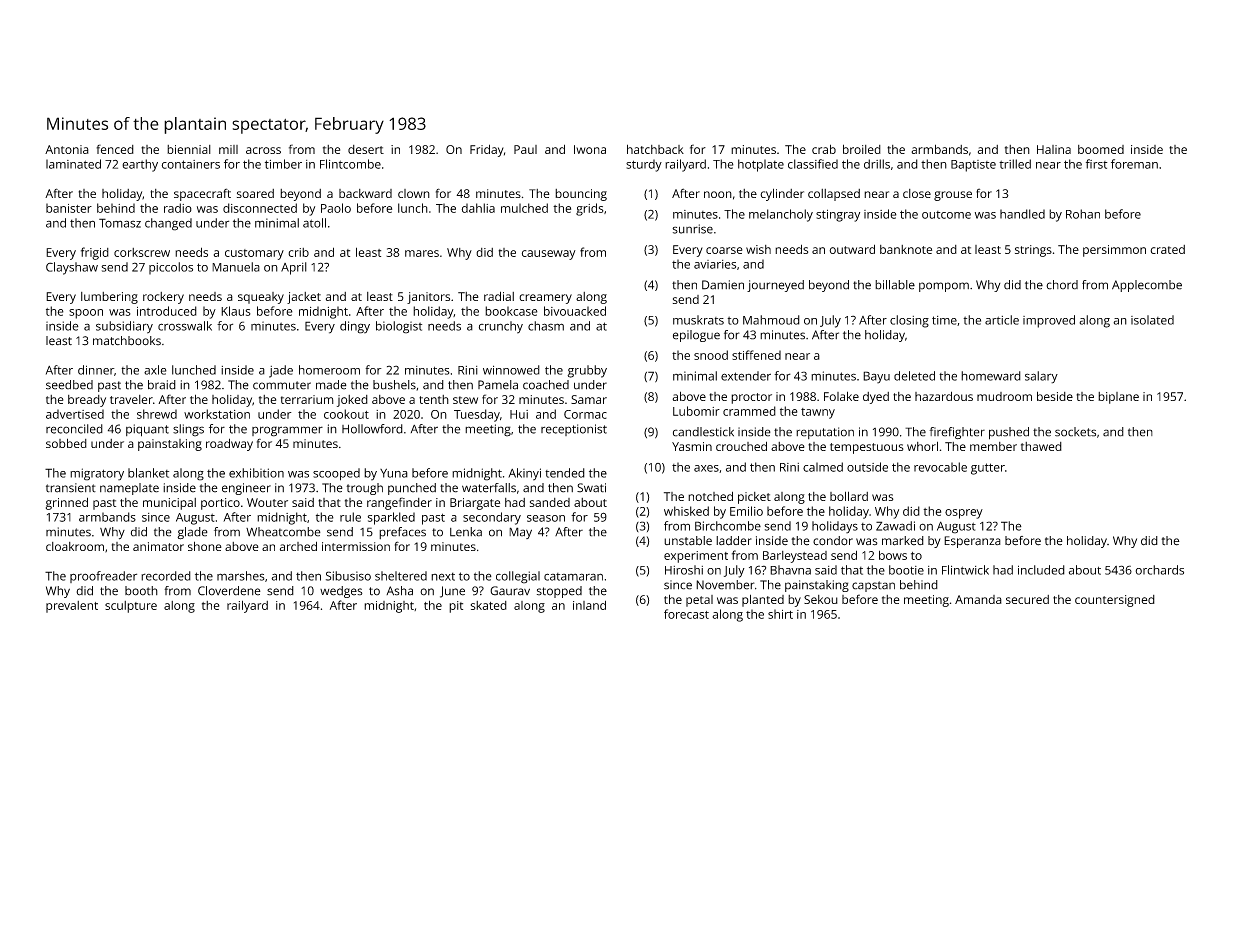 Image resolution: width=1233 pixels, height=952 pixels. I want to click on hotplate, so click(761, 165).
